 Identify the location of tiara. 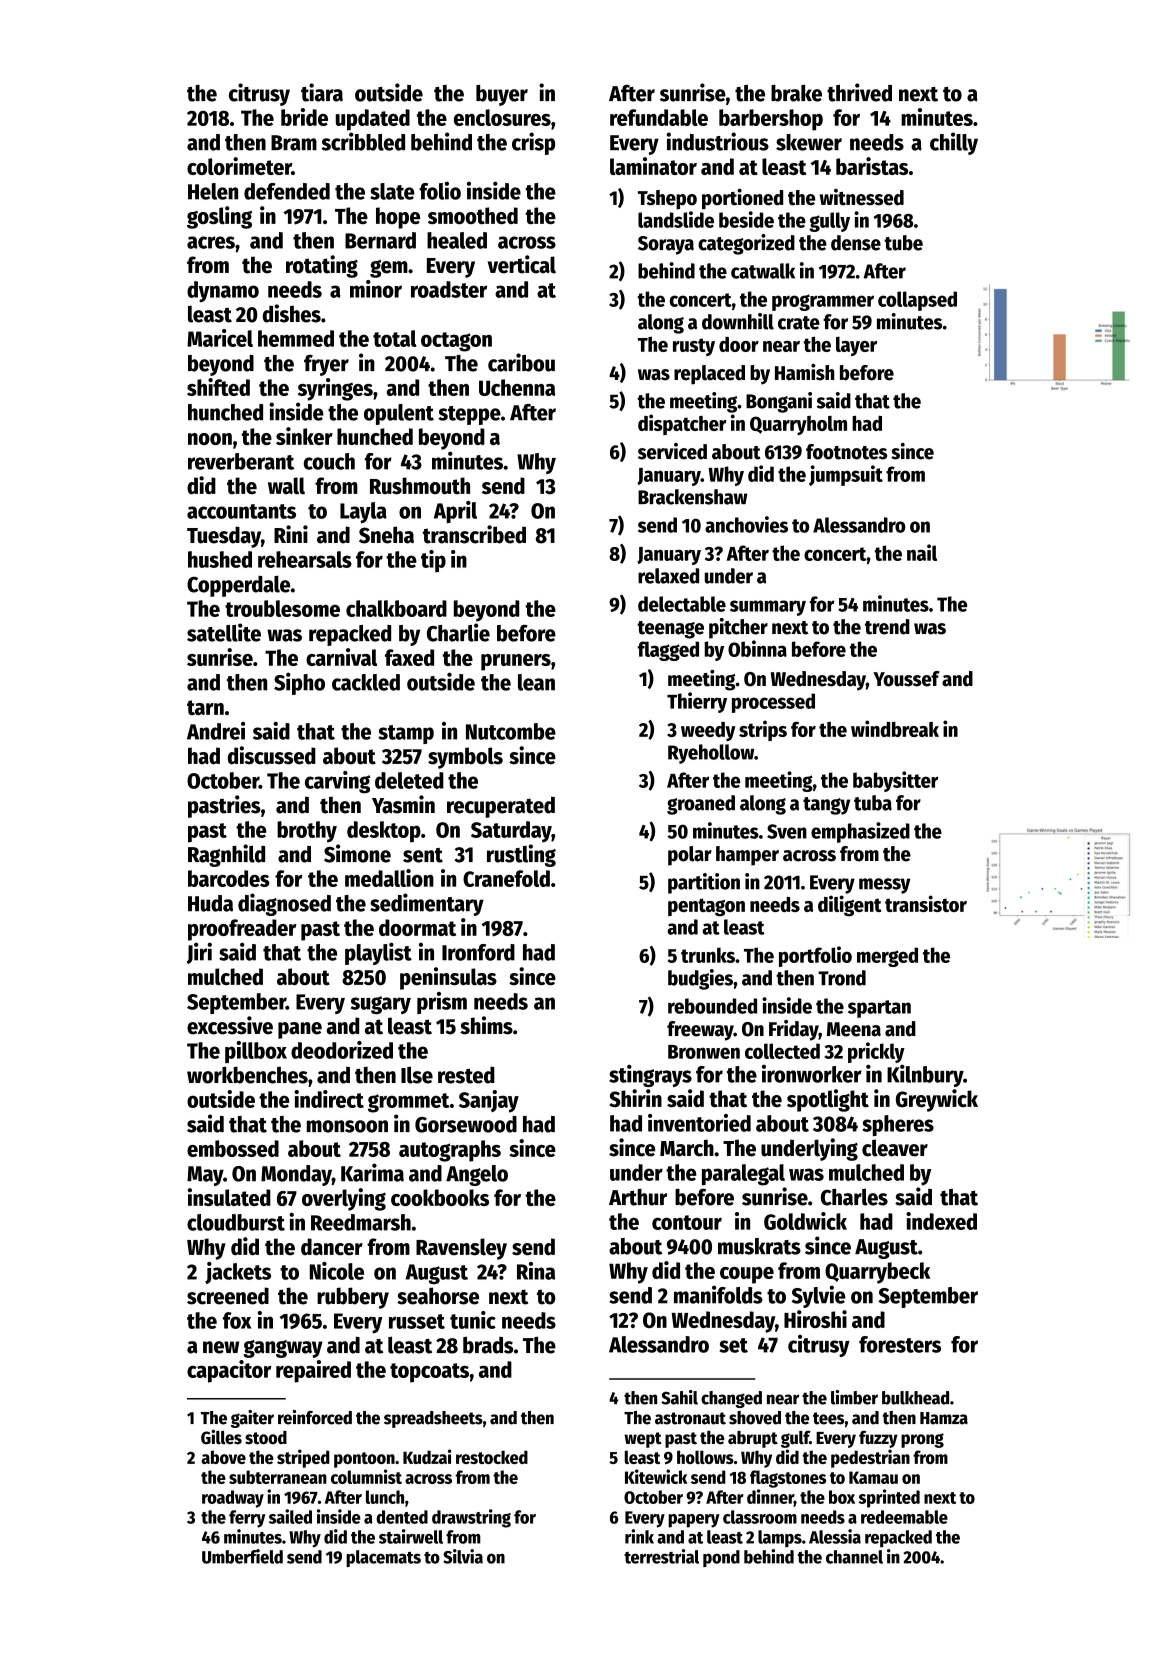
(322, 92).
